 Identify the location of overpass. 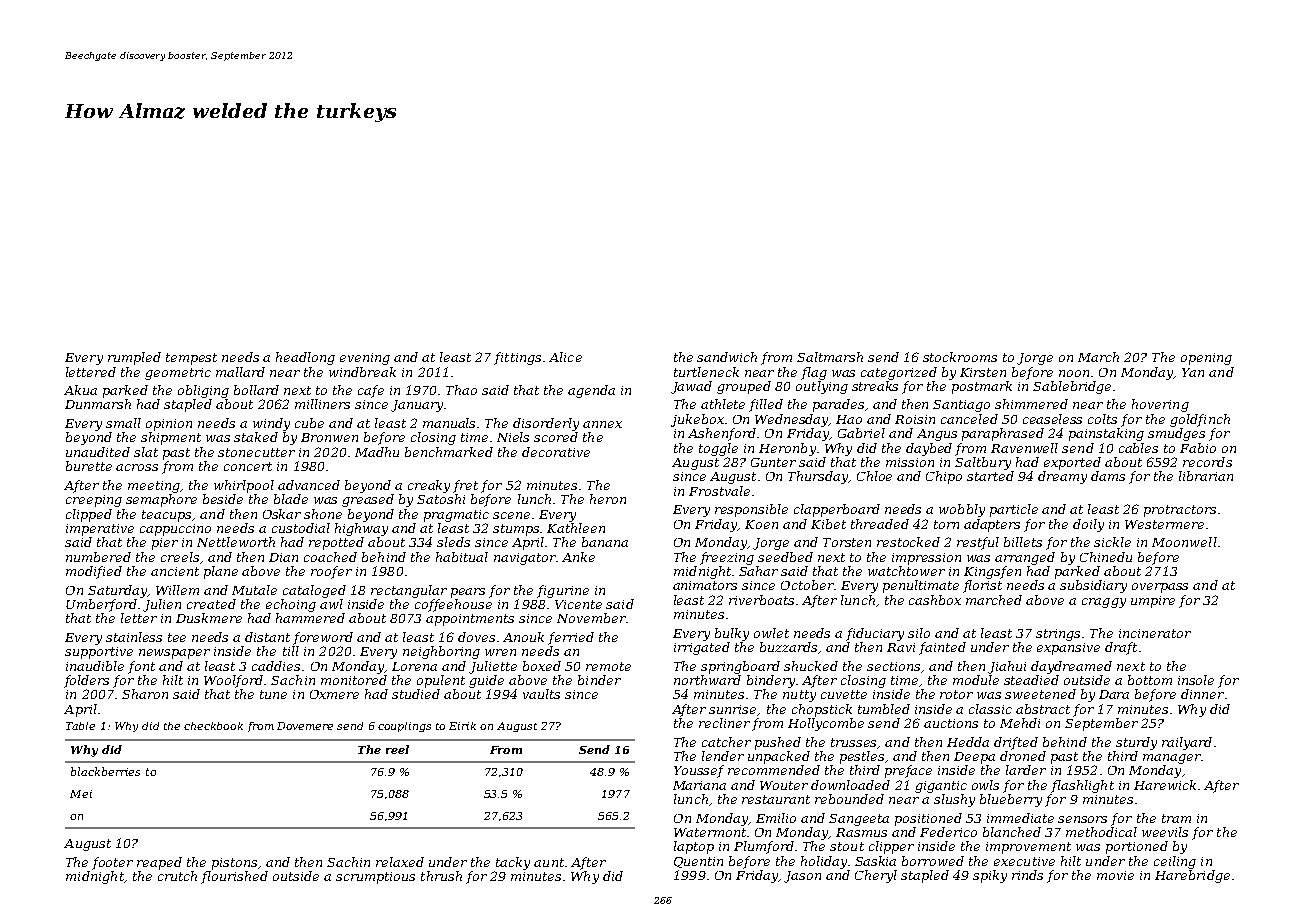
(1160, 588).
